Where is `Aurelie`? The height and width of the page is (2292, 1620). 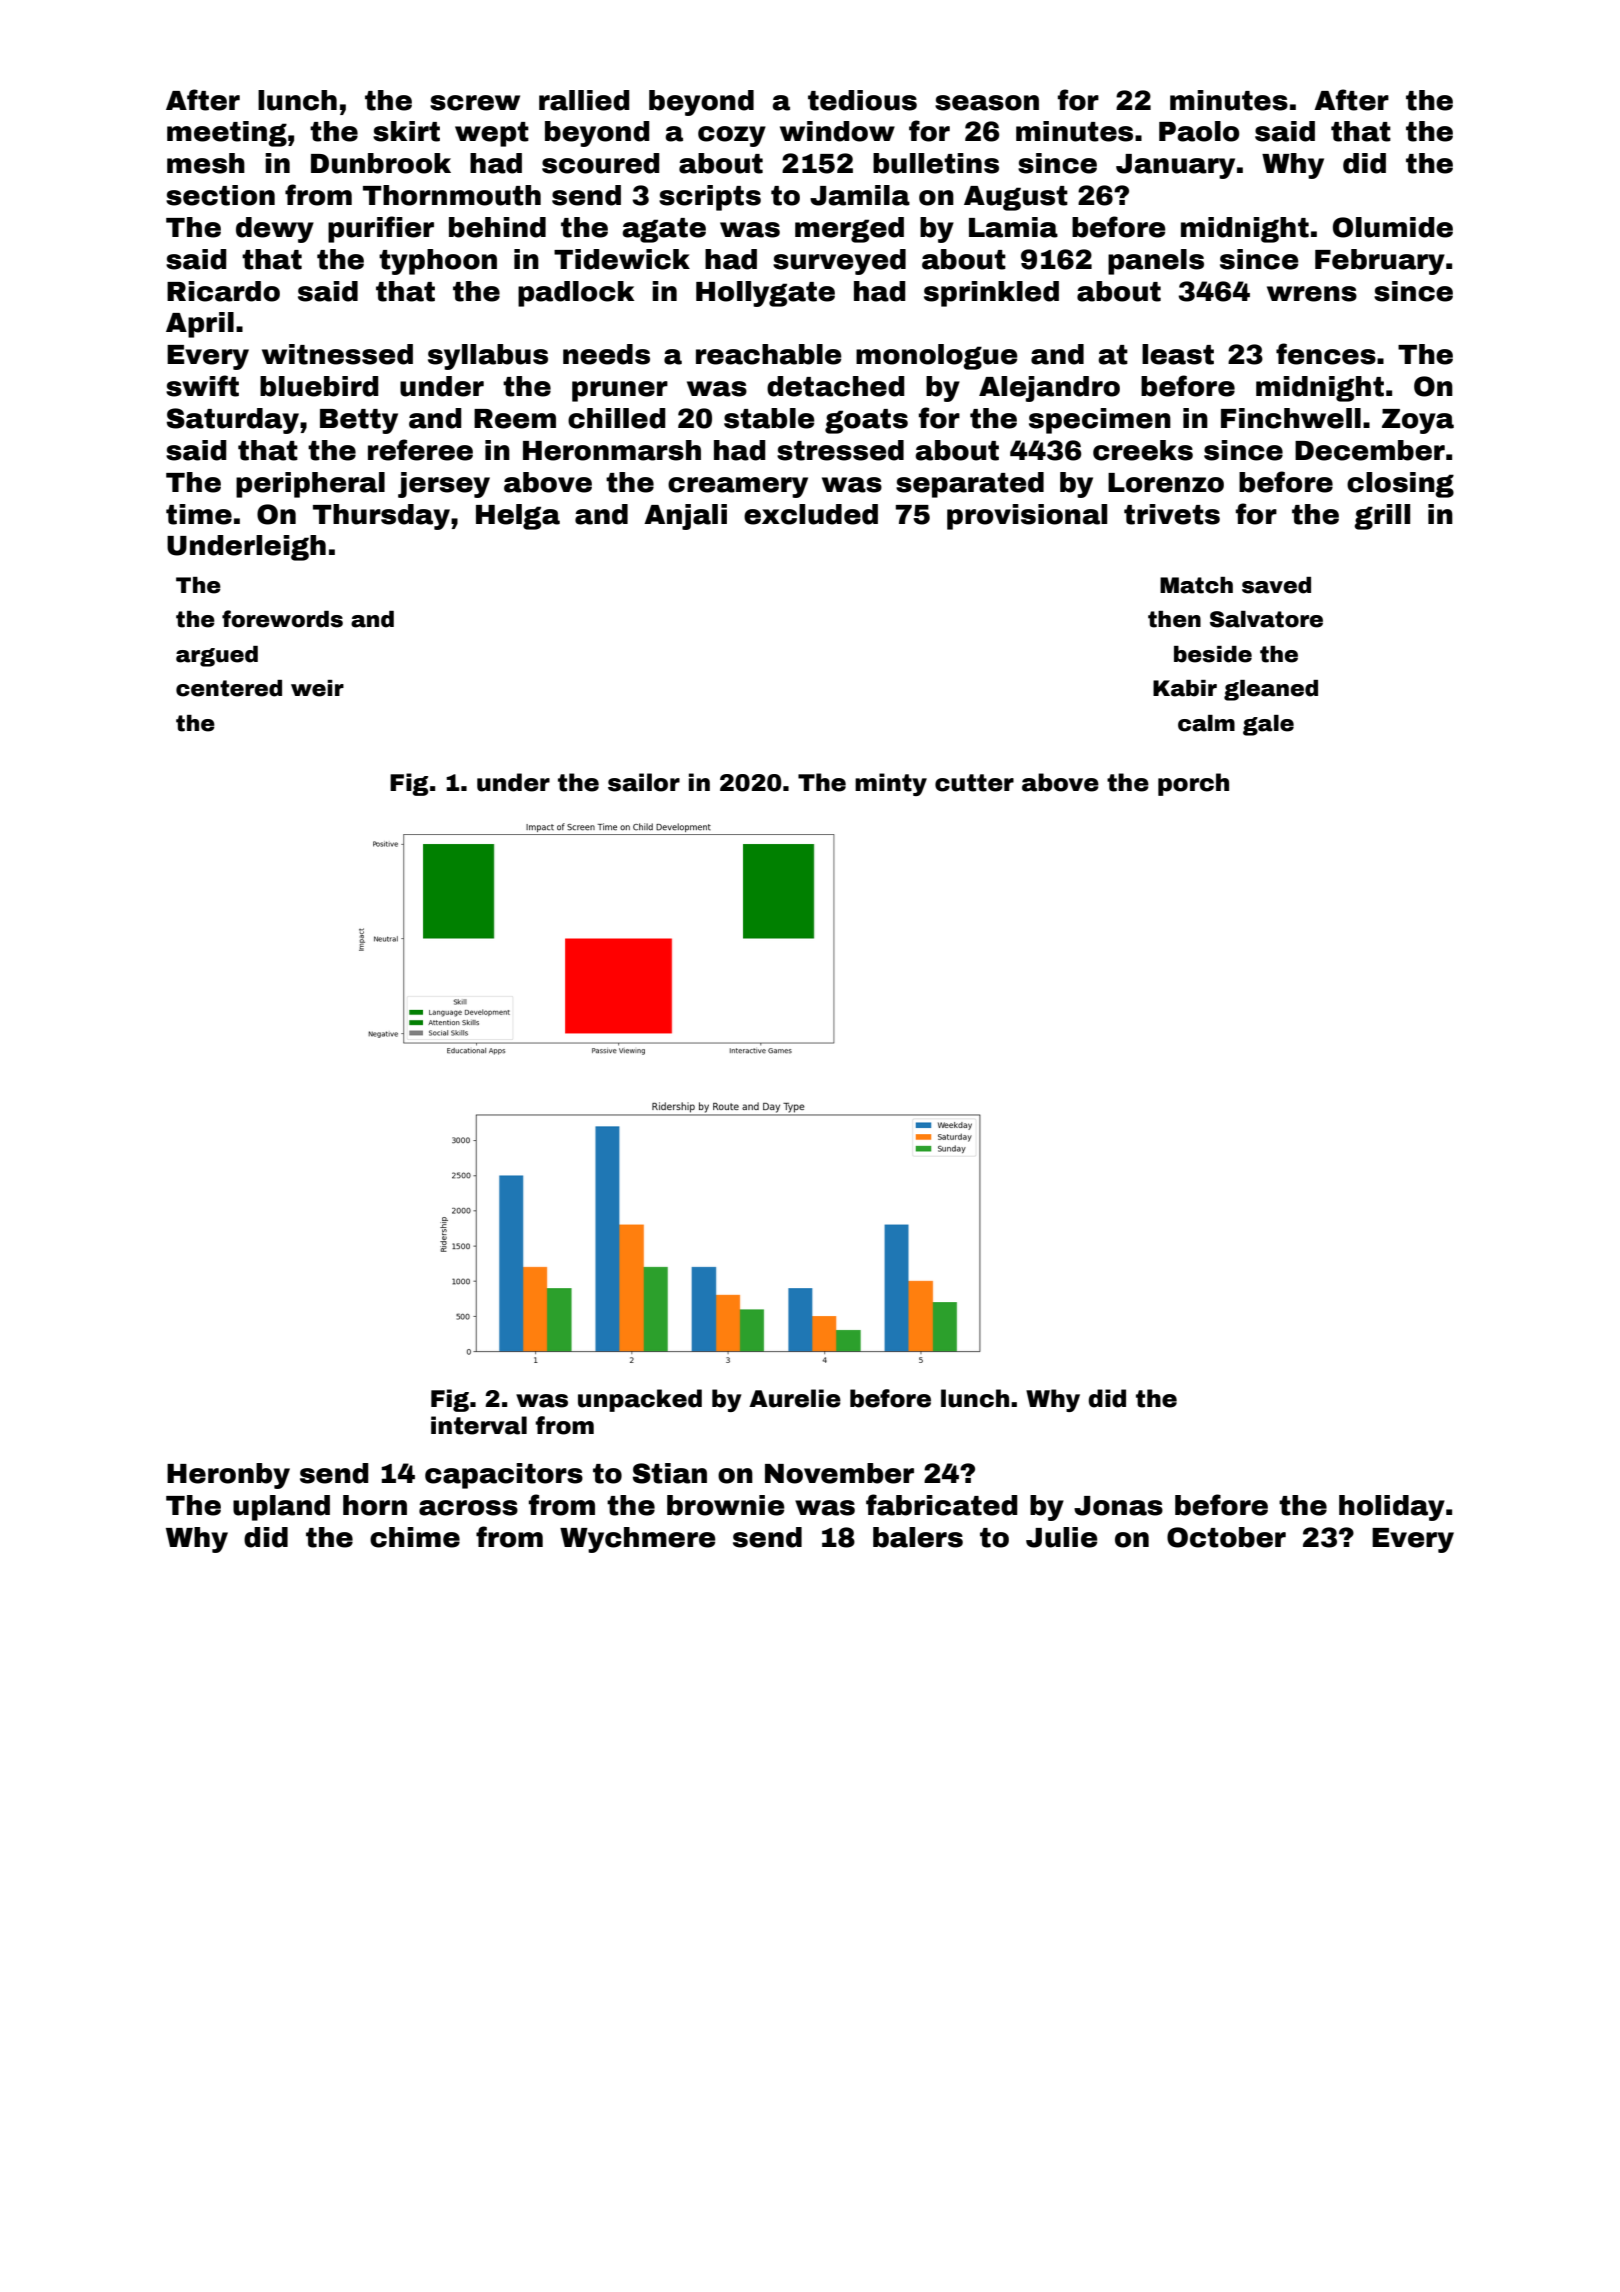
Aurelie is located at coordinates (795, 1398).
